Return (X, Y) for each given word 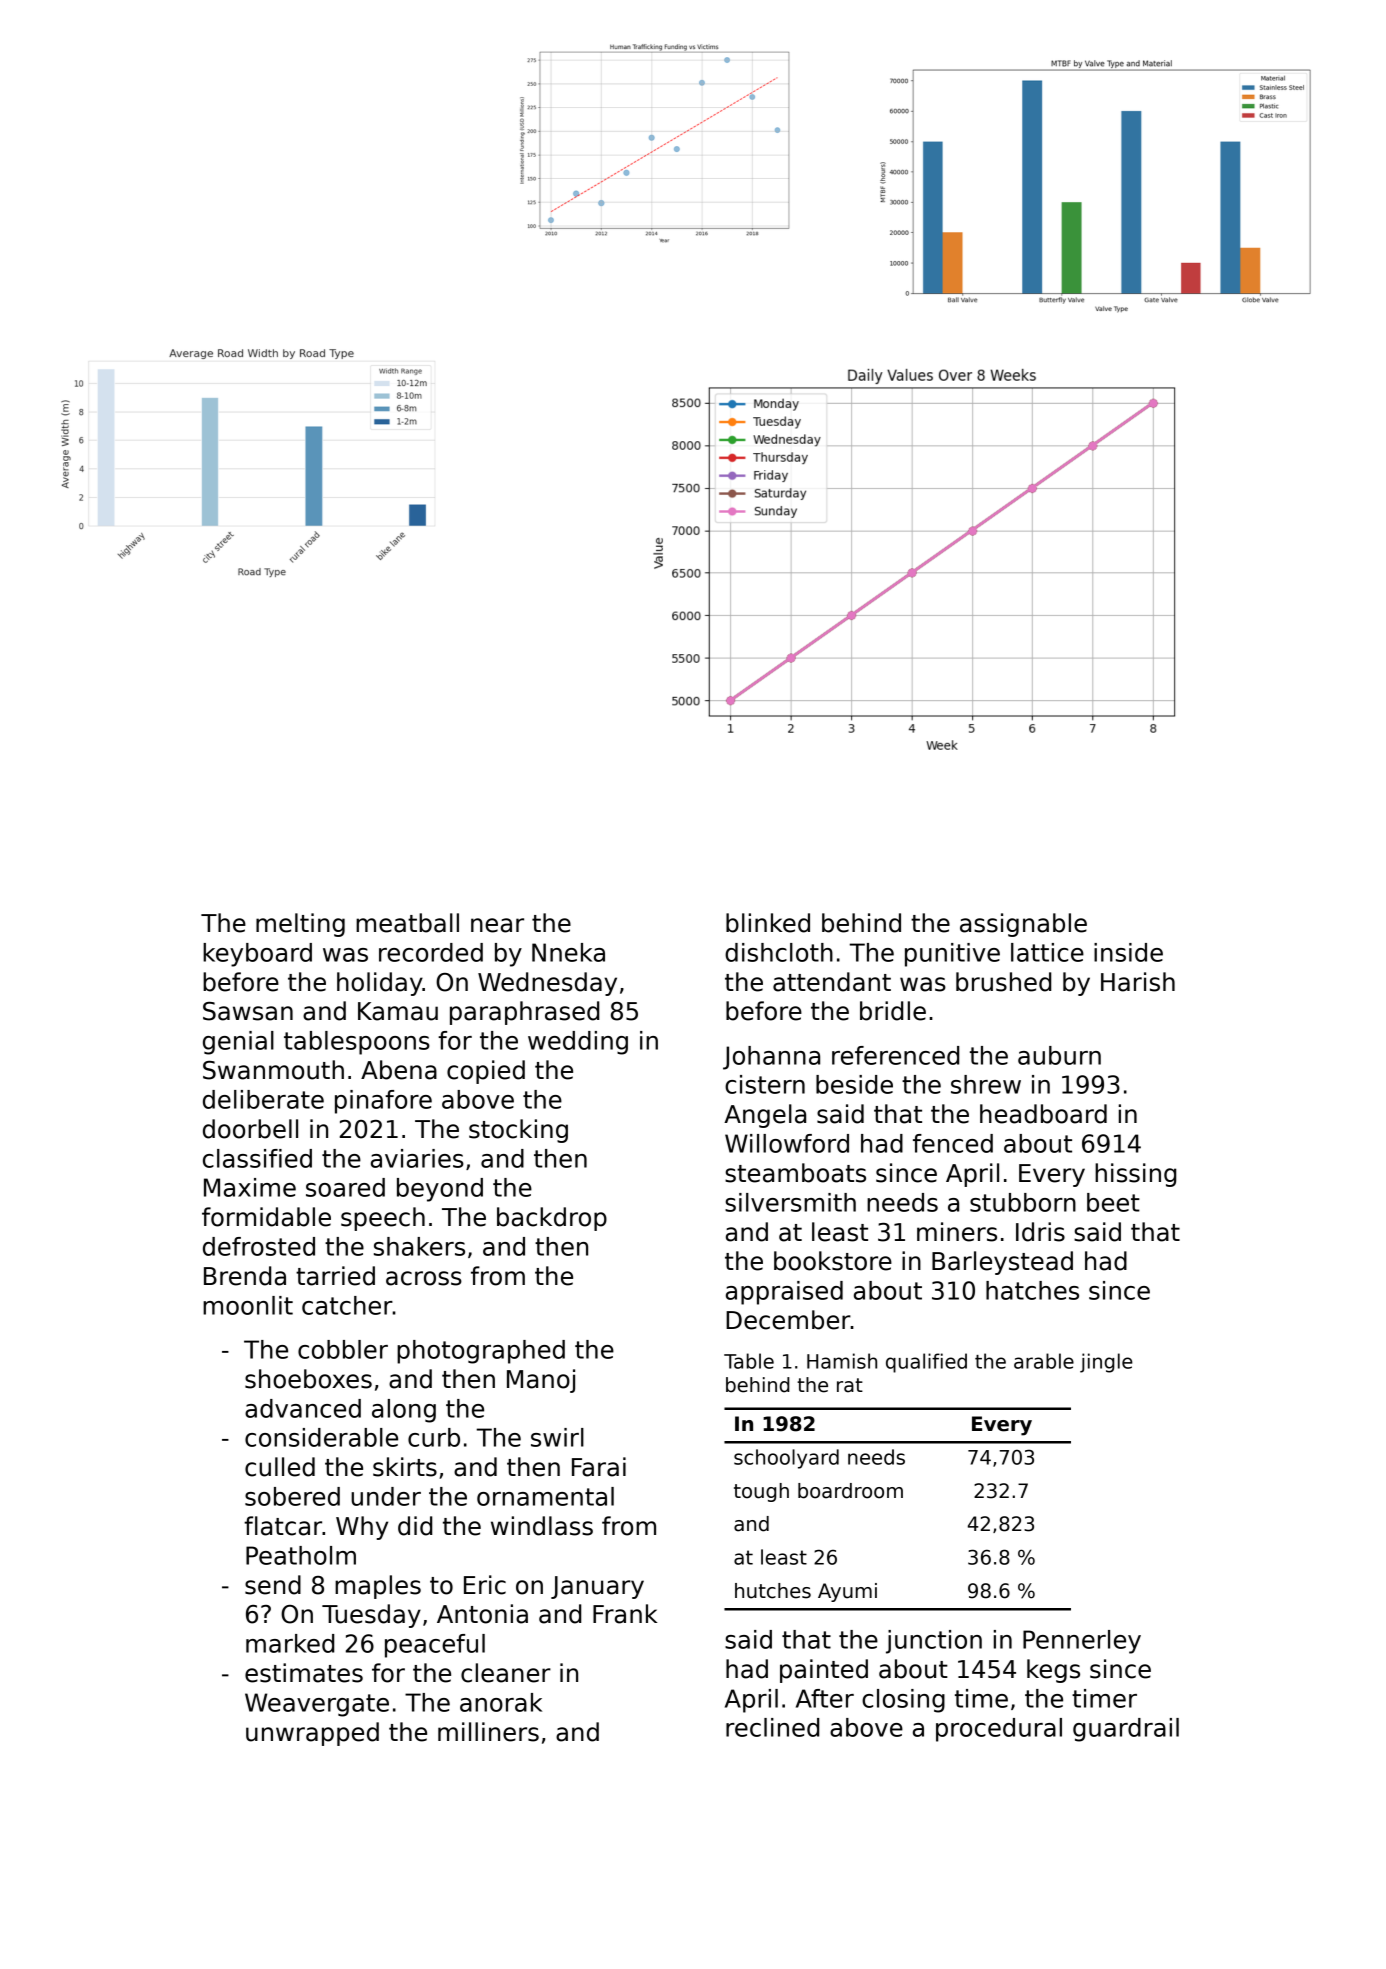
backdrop (552, 1219)
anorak (501, 1702)
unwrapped (312, 1734)
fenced (953, 1143)
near (497, 925)
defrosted (259, 1246)
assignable (1023, 925)
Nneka (568, 952)
